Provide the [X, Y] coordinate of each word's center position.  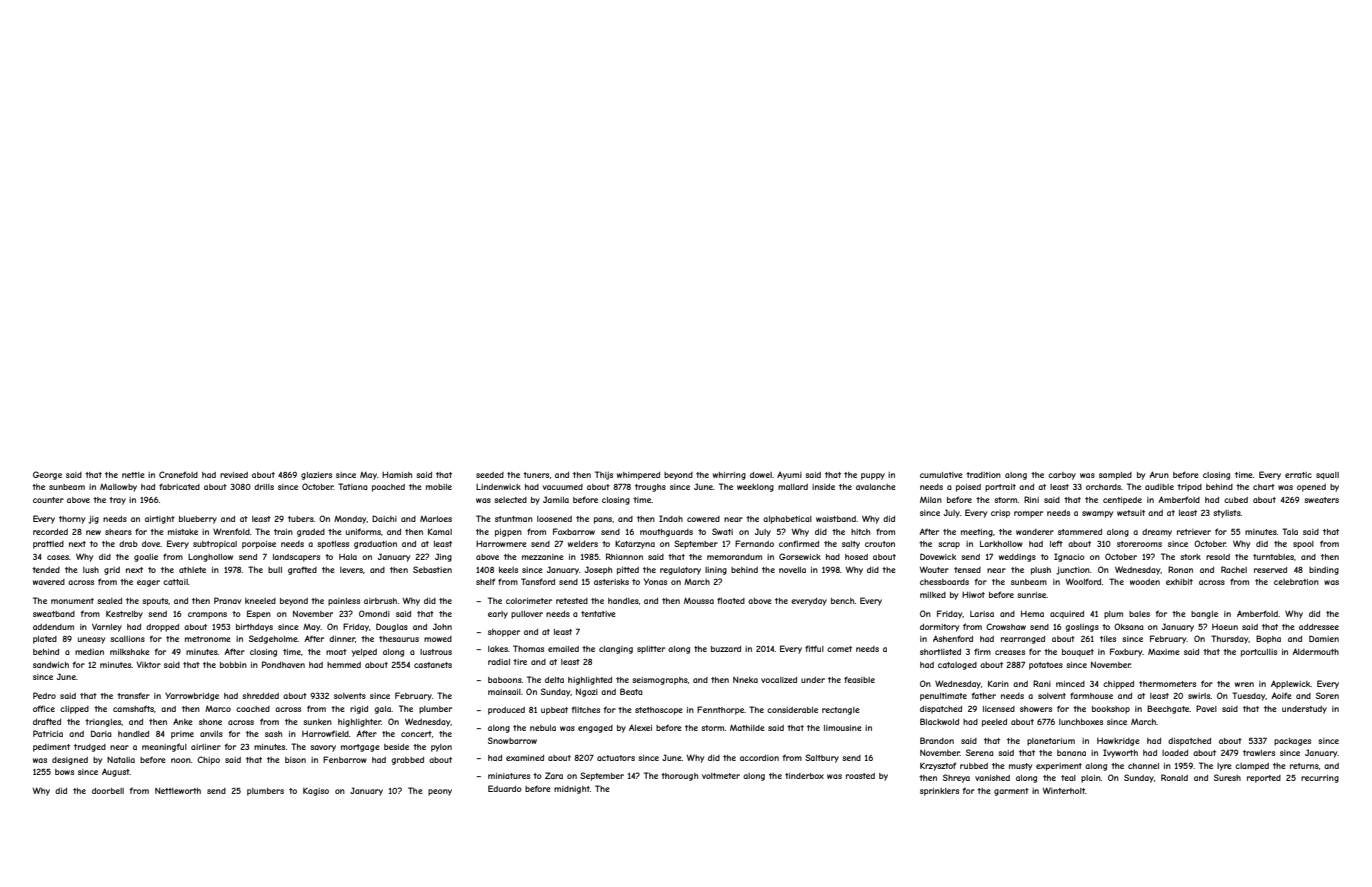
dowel [761, 475]
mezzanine [543, 557]
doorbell [108, 791]
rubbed [974, 766]
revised [234, 475]
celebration [1296, 582]
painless [344, 602]
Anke [183, 722]
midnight [572, 790]
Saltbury [822, 758]
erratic [1298, 475]
